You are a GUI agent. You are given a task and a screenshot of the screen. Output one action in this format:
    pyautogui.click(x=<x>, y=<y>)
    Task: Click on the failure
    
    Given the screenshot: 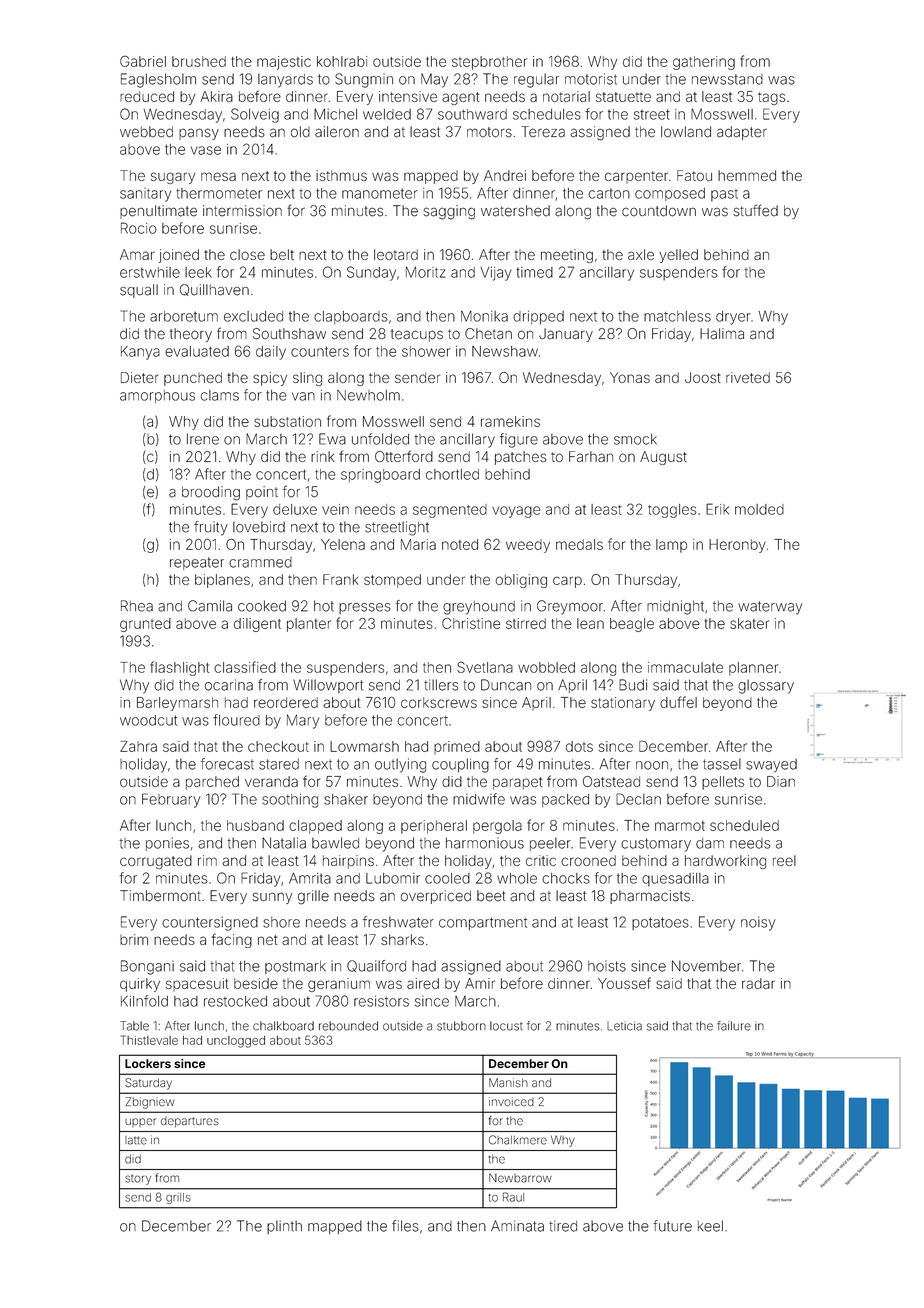 What is the action you would take?
    pyautogui.click(x=734, y=1026)
